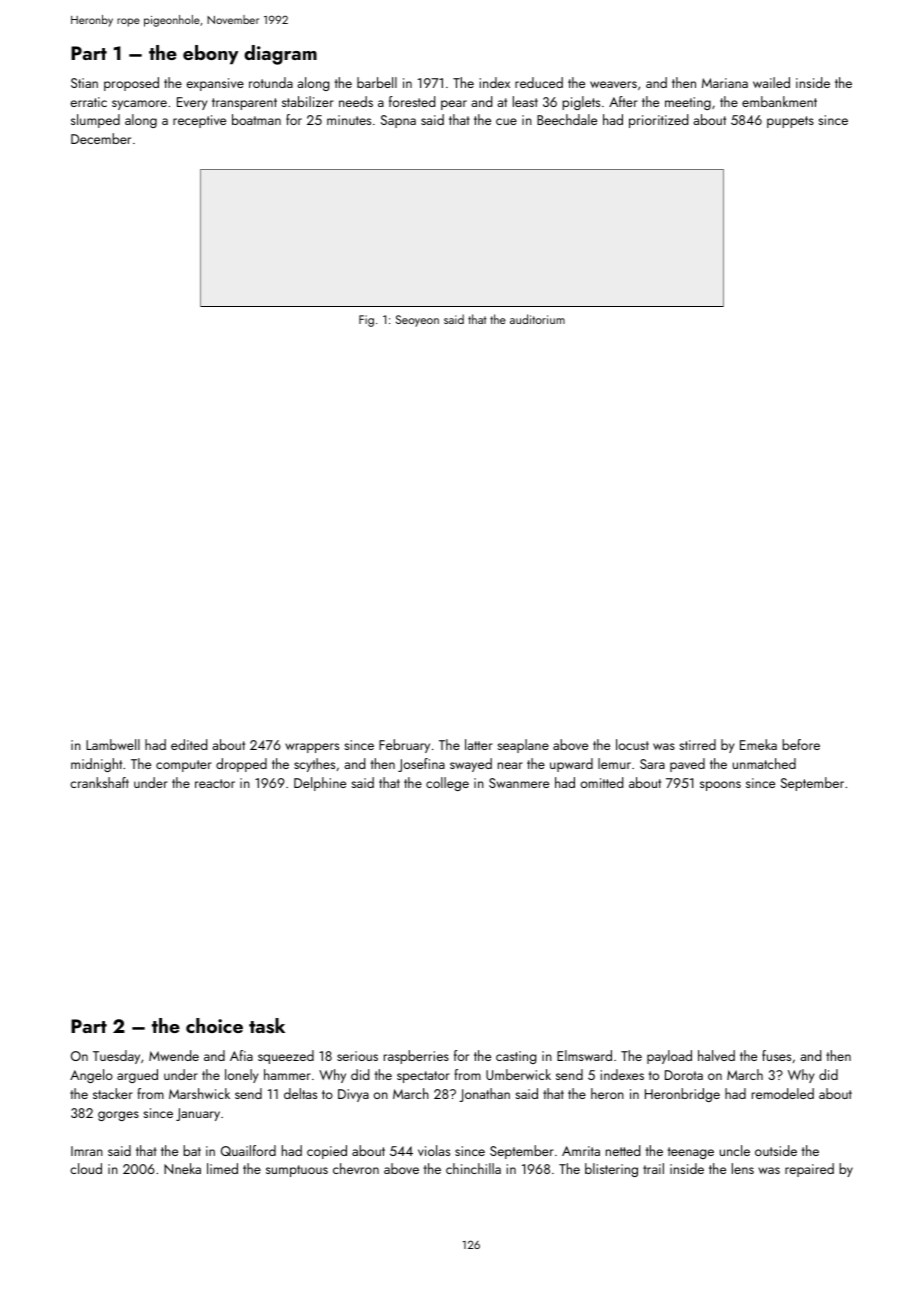 This image has height=1308, width=924. Describe the element at coordinates (473, 1168) in the image. I see `chinchilla` at that location.
